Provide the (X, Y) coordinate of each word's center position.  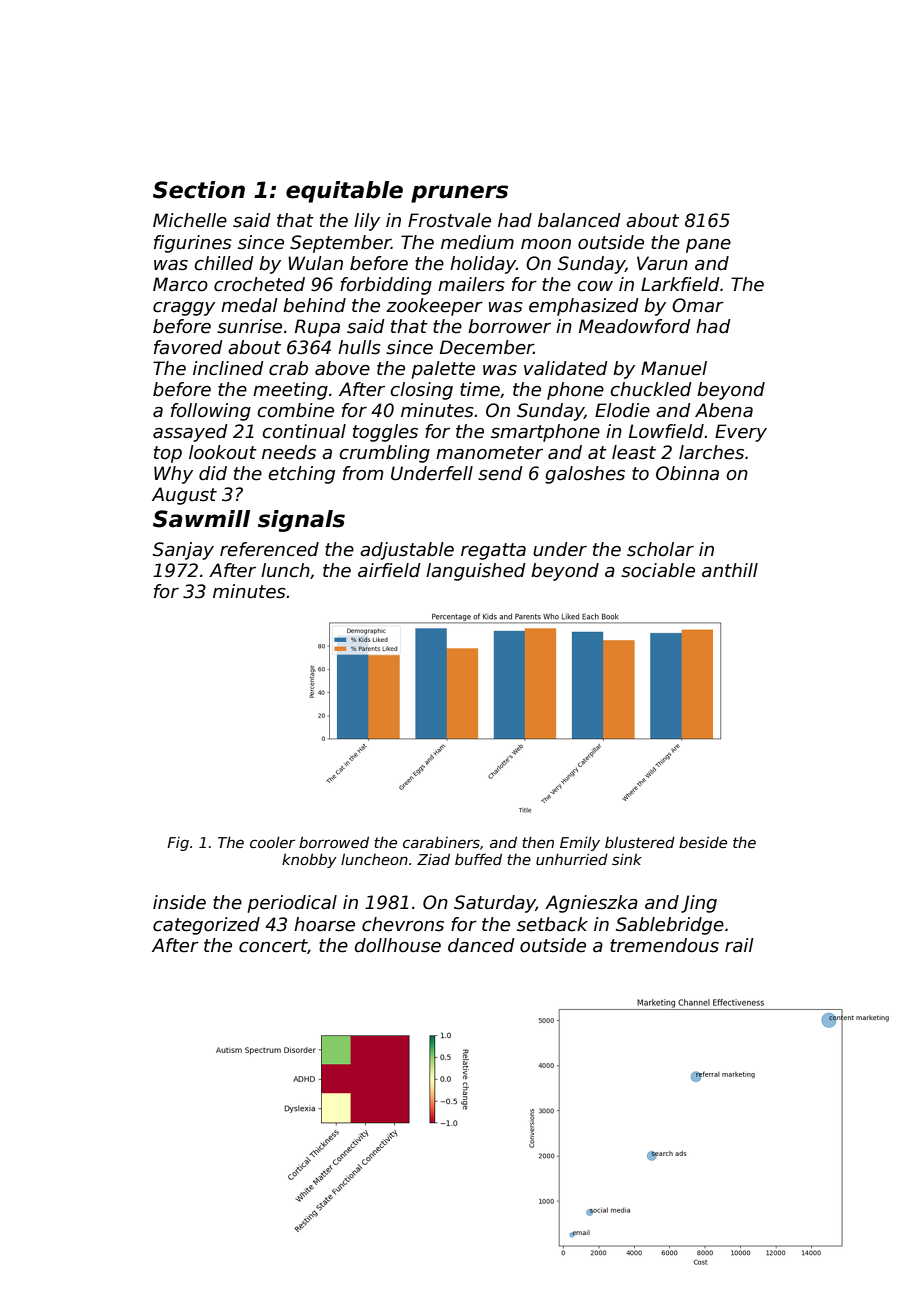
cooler (272, 842)
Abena (724, 410)
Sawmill (201, 519)
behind (314, 305)
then (538, 842)
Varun (662, 263)
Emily (580, 843)
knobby (309, 860)
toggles (385, 433)
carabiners (441, 842)
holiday (483, 265)
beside (703, 842)
